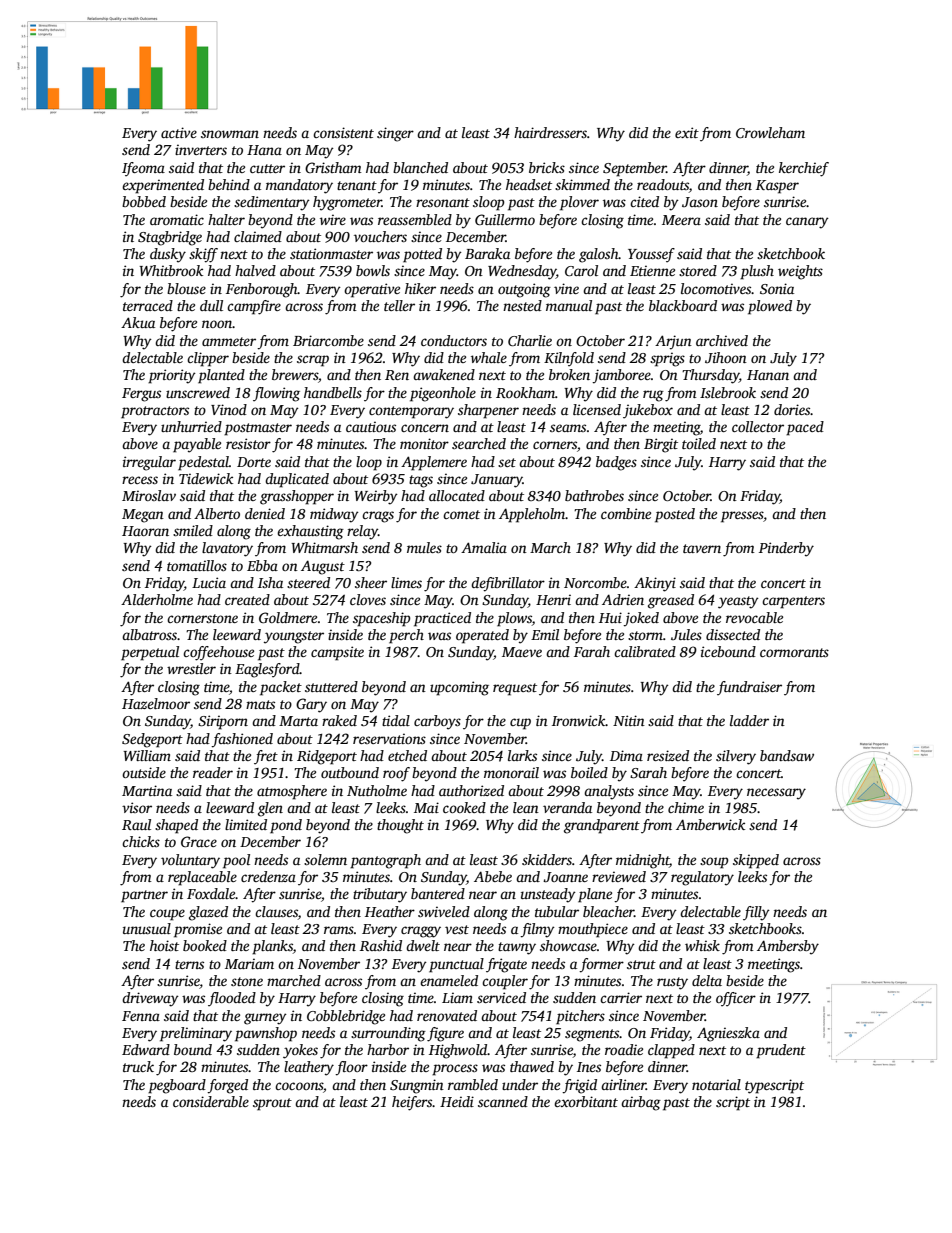  I want to click on Briarcombe, so click(328, 340).
